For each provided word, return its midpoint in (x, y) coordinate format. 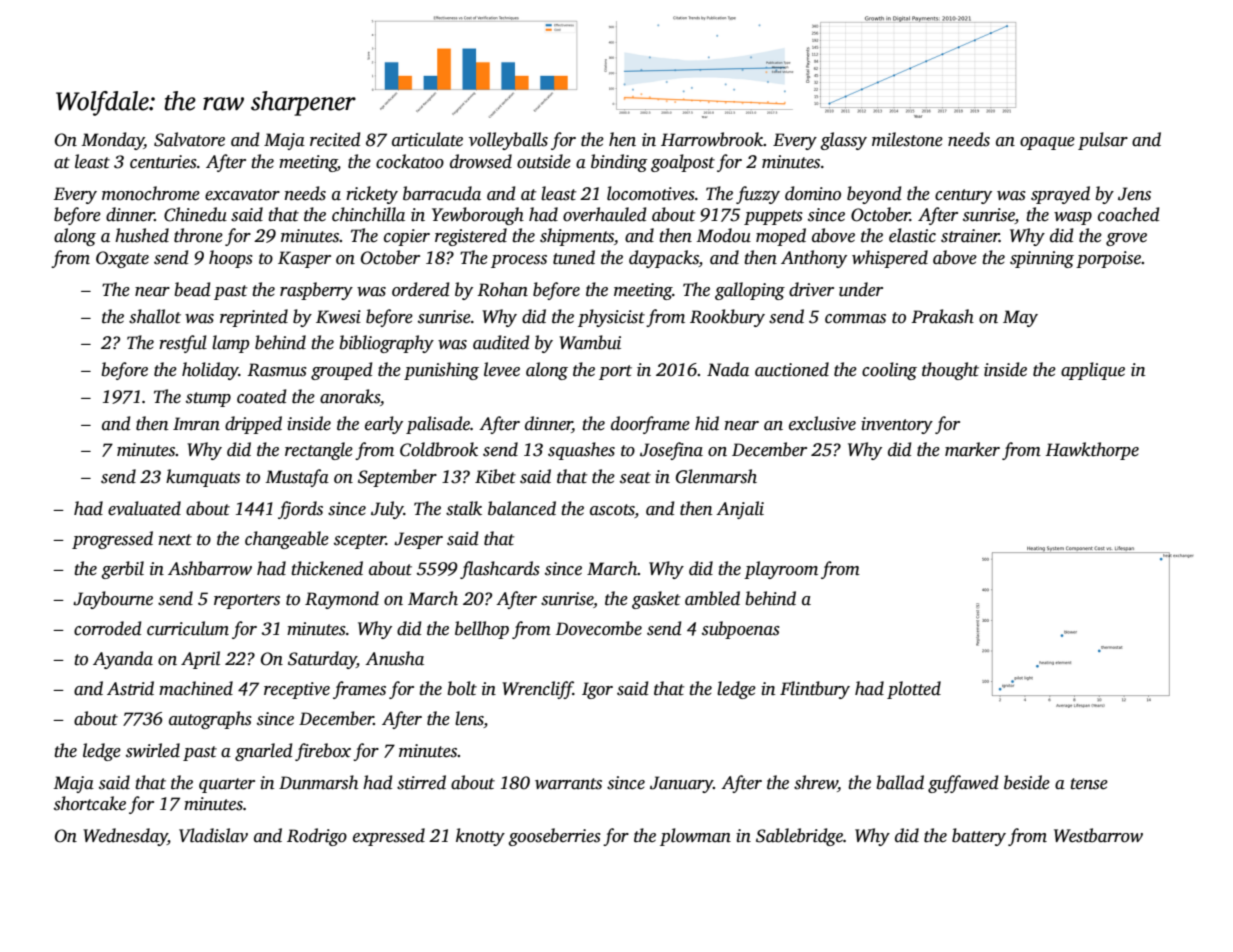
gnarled (264, 752)
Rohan (502, 289)
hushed (142, 235)
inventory (897, 425)
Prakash (942, 316)
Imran (196, 424)
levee (502, 369)
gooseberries (554, 837)
